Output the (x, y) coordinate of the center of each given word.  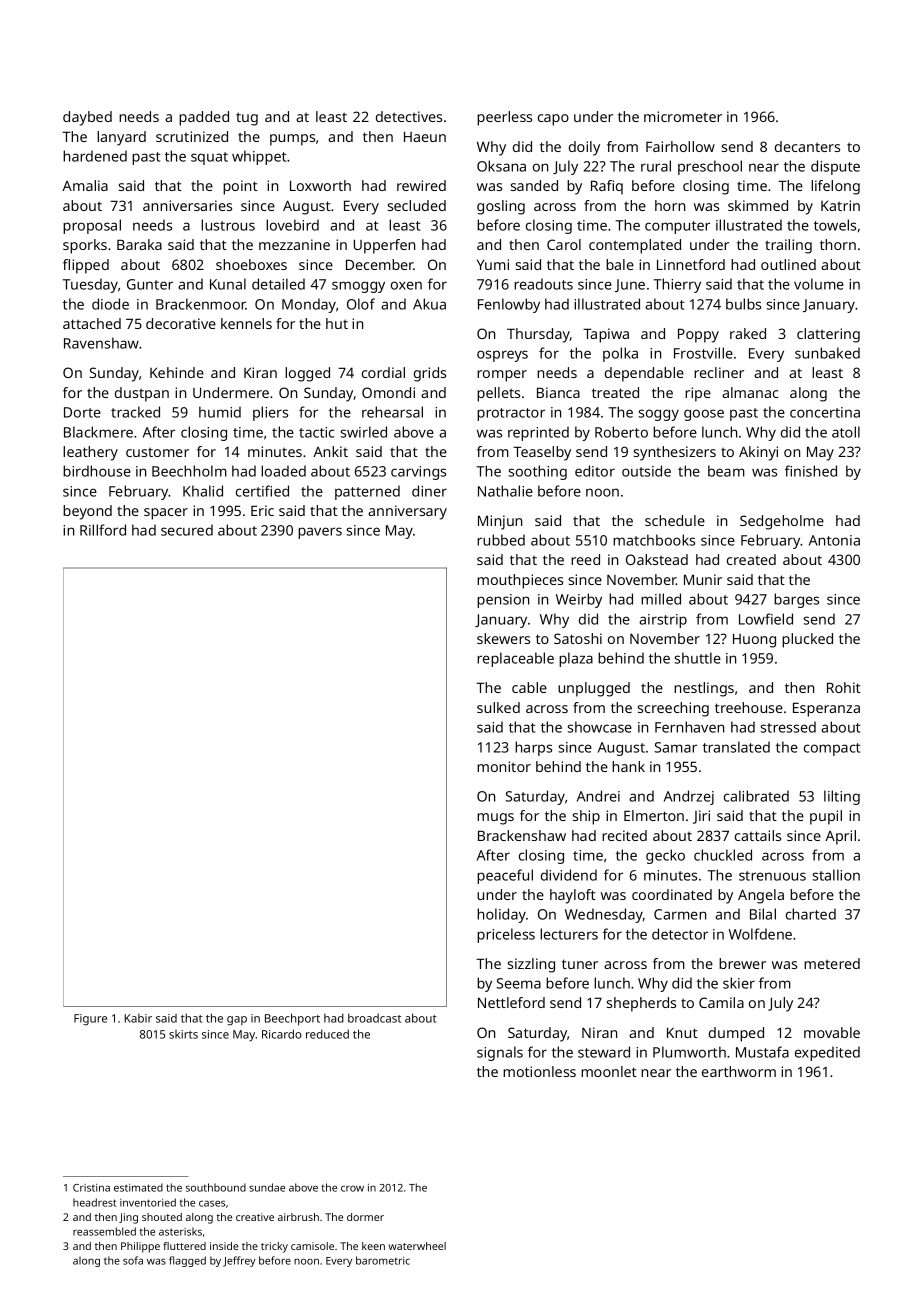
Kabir (138, 1018)
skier (739, 983)
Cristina (91, 1188)
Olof (361, 304)
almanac (750, 392)
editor (595, 471)
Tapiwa (606, 335)
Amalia (85, 185)
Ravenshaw (101, 343)
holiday (501, 915)
